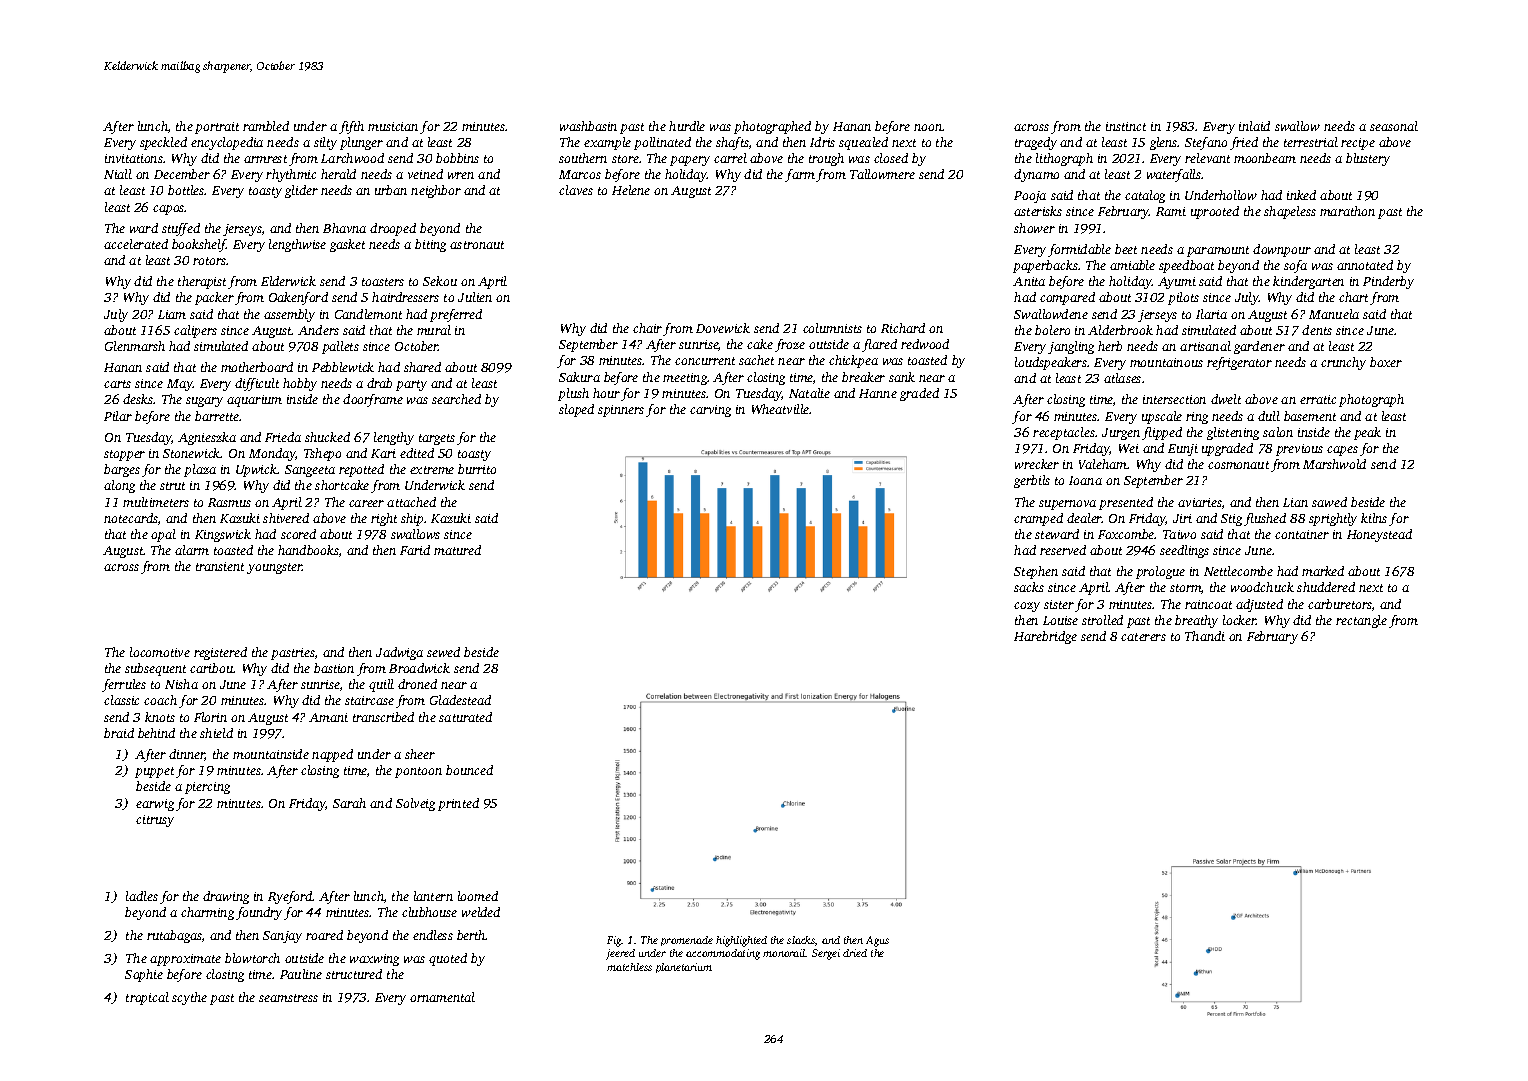 Image resolution: width=1528 pixels, height=1081 pixels. Describe the element at coordinates (448, 959) in the screenshot. I see `quoted` at that location.
